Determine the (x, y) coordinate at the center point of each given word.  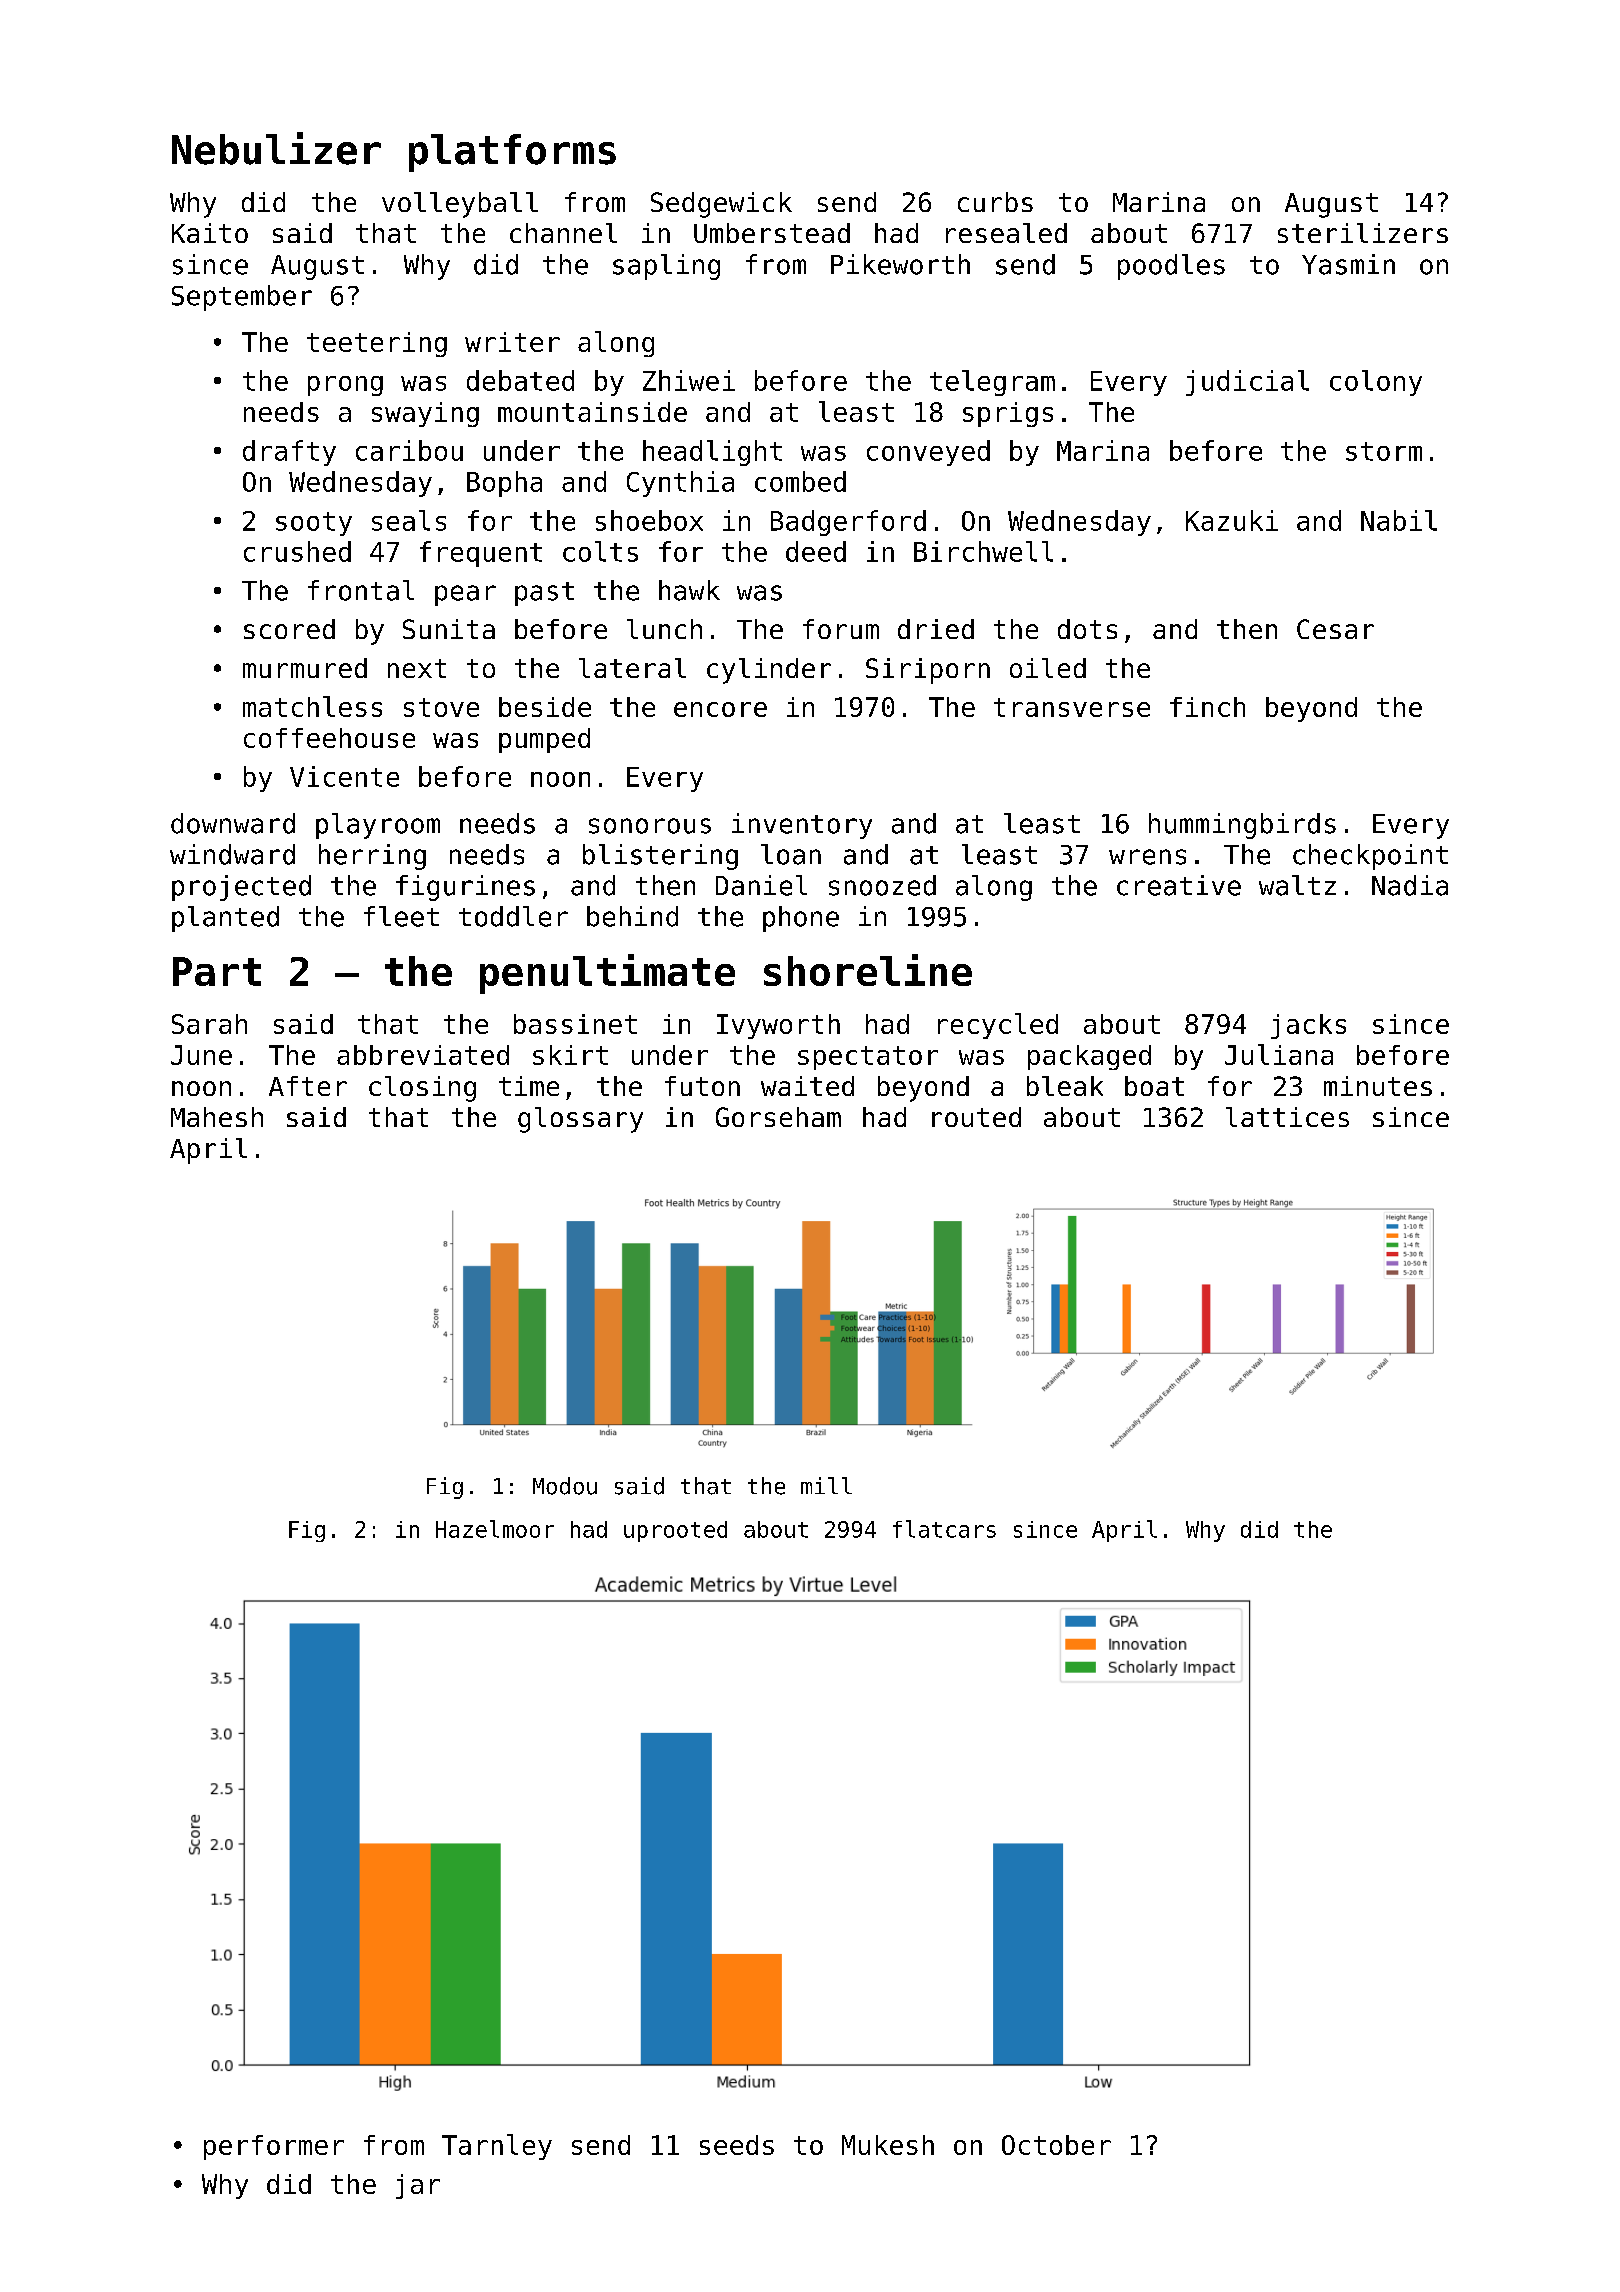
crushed (297, 551)
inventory (802, 826)
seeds (737, 2145)
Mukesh (888, 2145)
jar (418, 2186)
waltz (1297, 885)
